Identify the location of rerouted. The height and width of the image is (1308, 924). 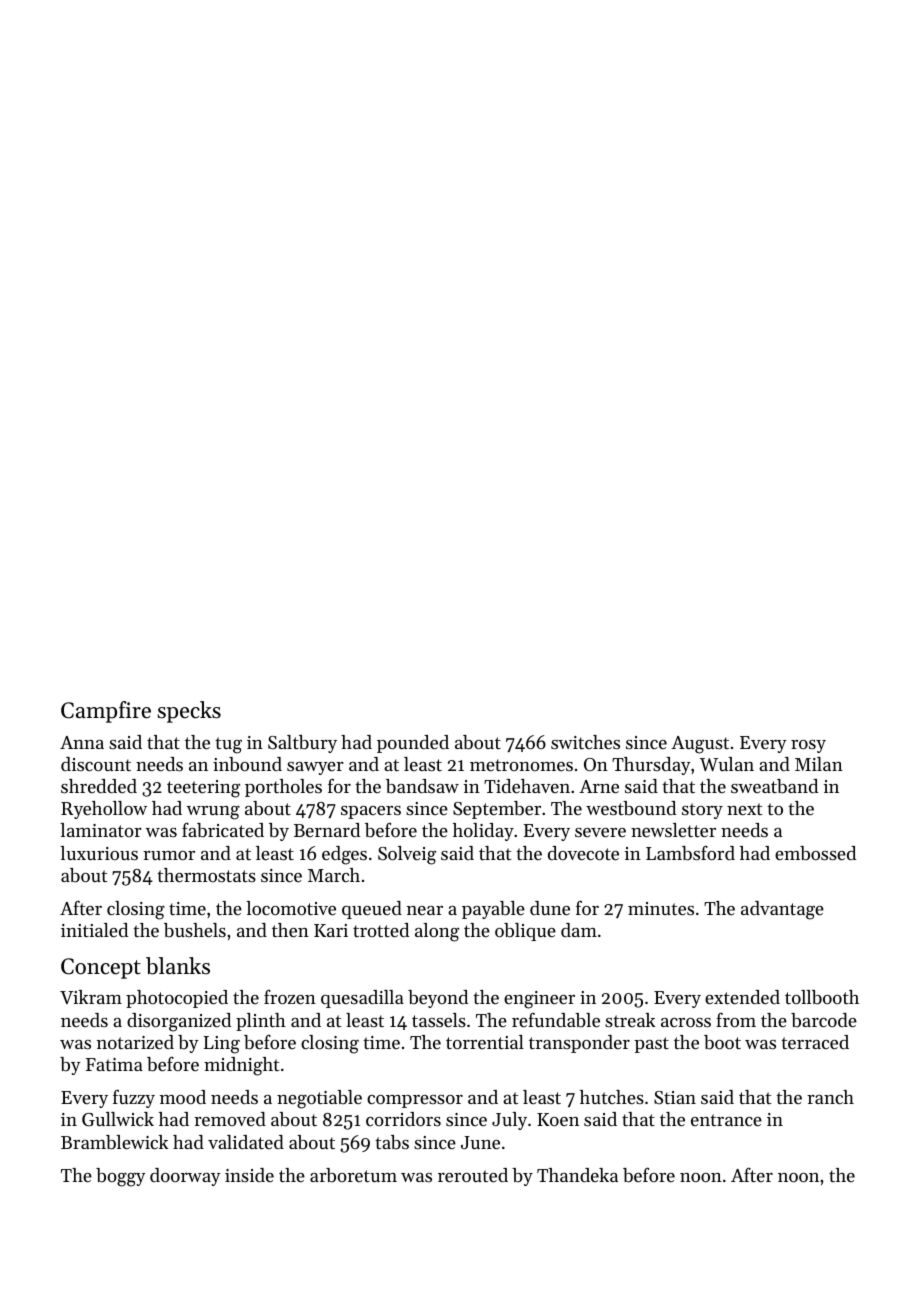
(473, 1175).
